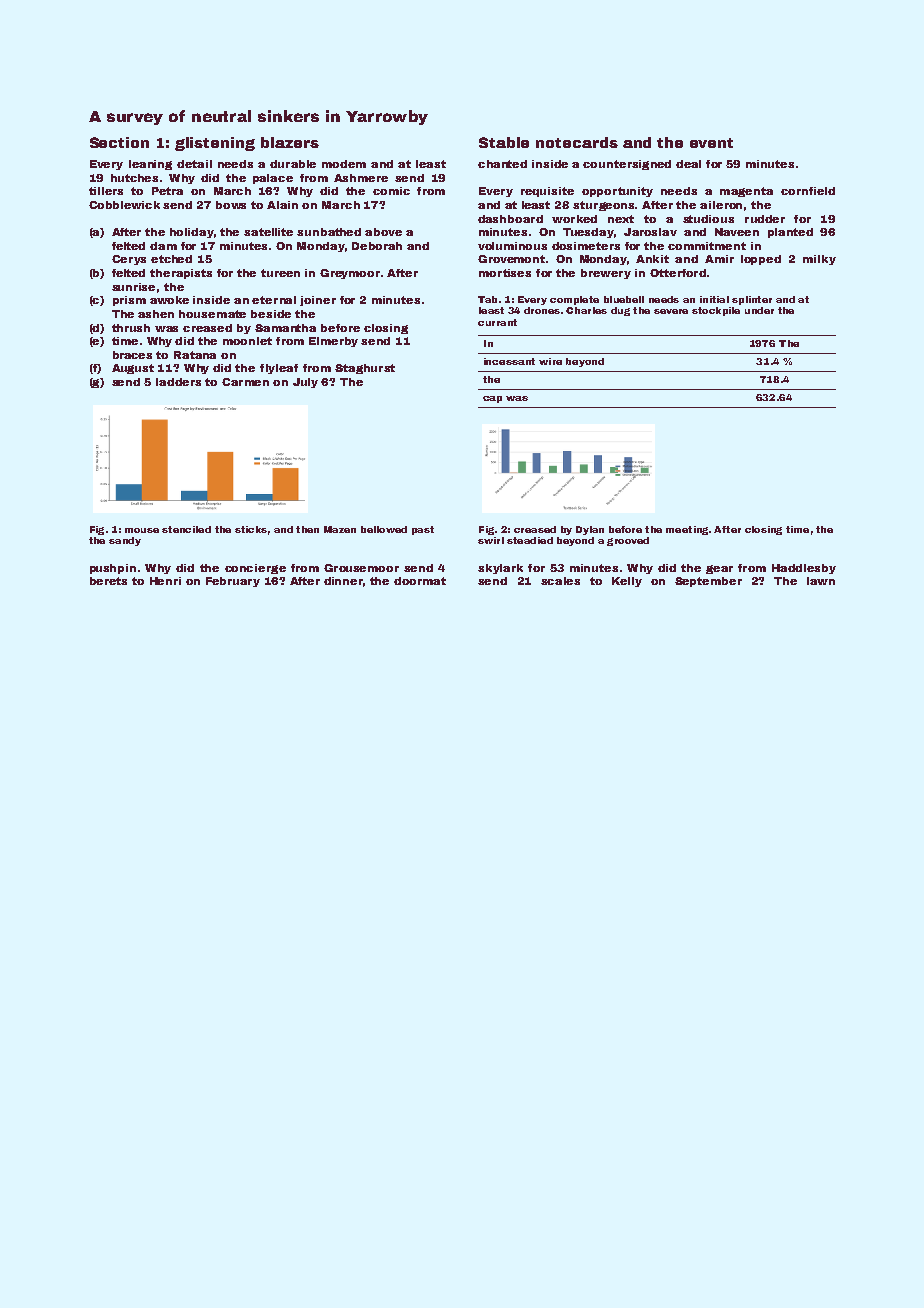  What do you see at coordinates (586, 246) in the screenshot?
I see `dosimeters` at bounding box center [586, 246].
